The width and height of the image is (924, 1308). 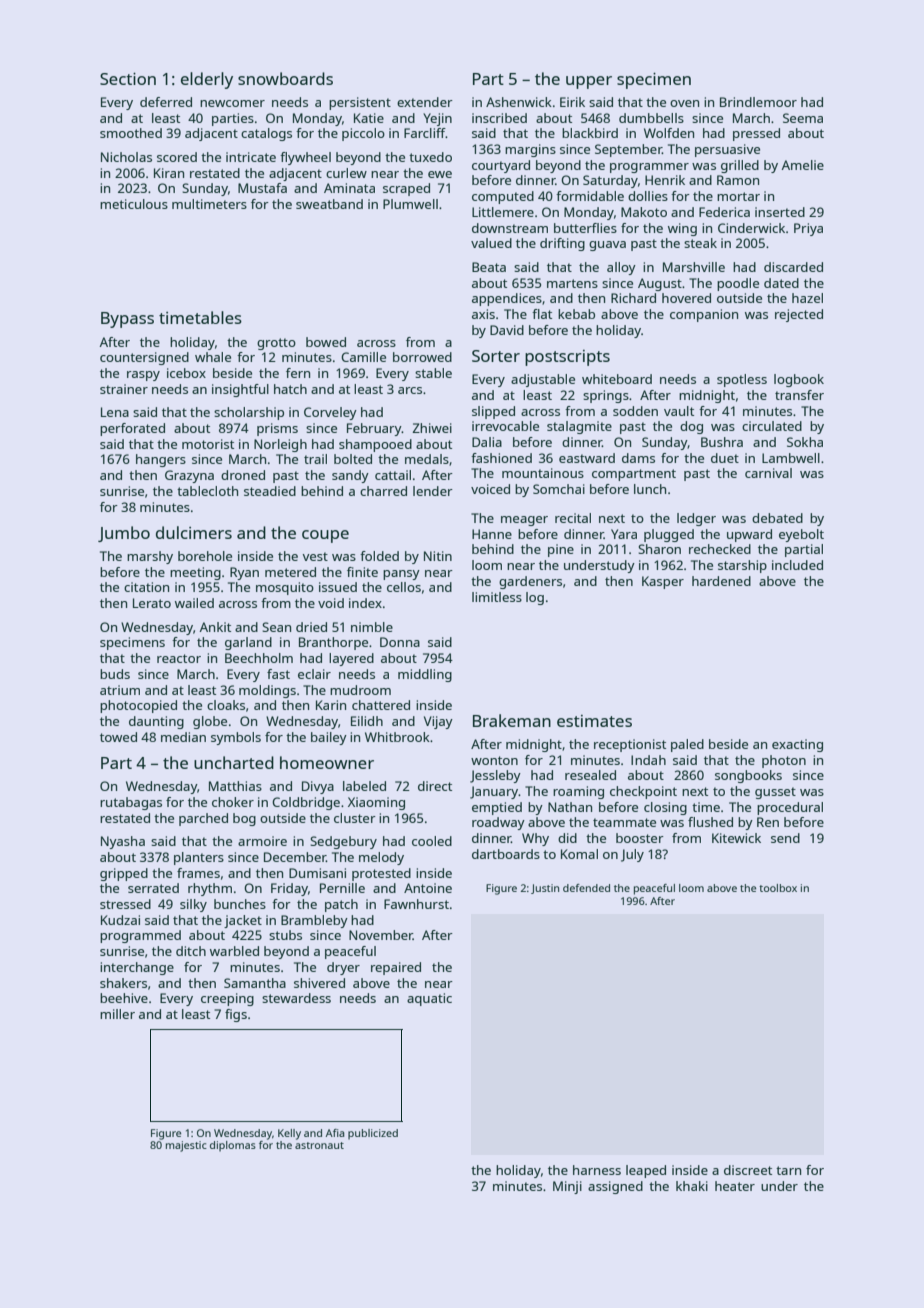 What do you see at coordinates (128, 79) in the image?
I see `Section` at bounding box center [128, 79].
